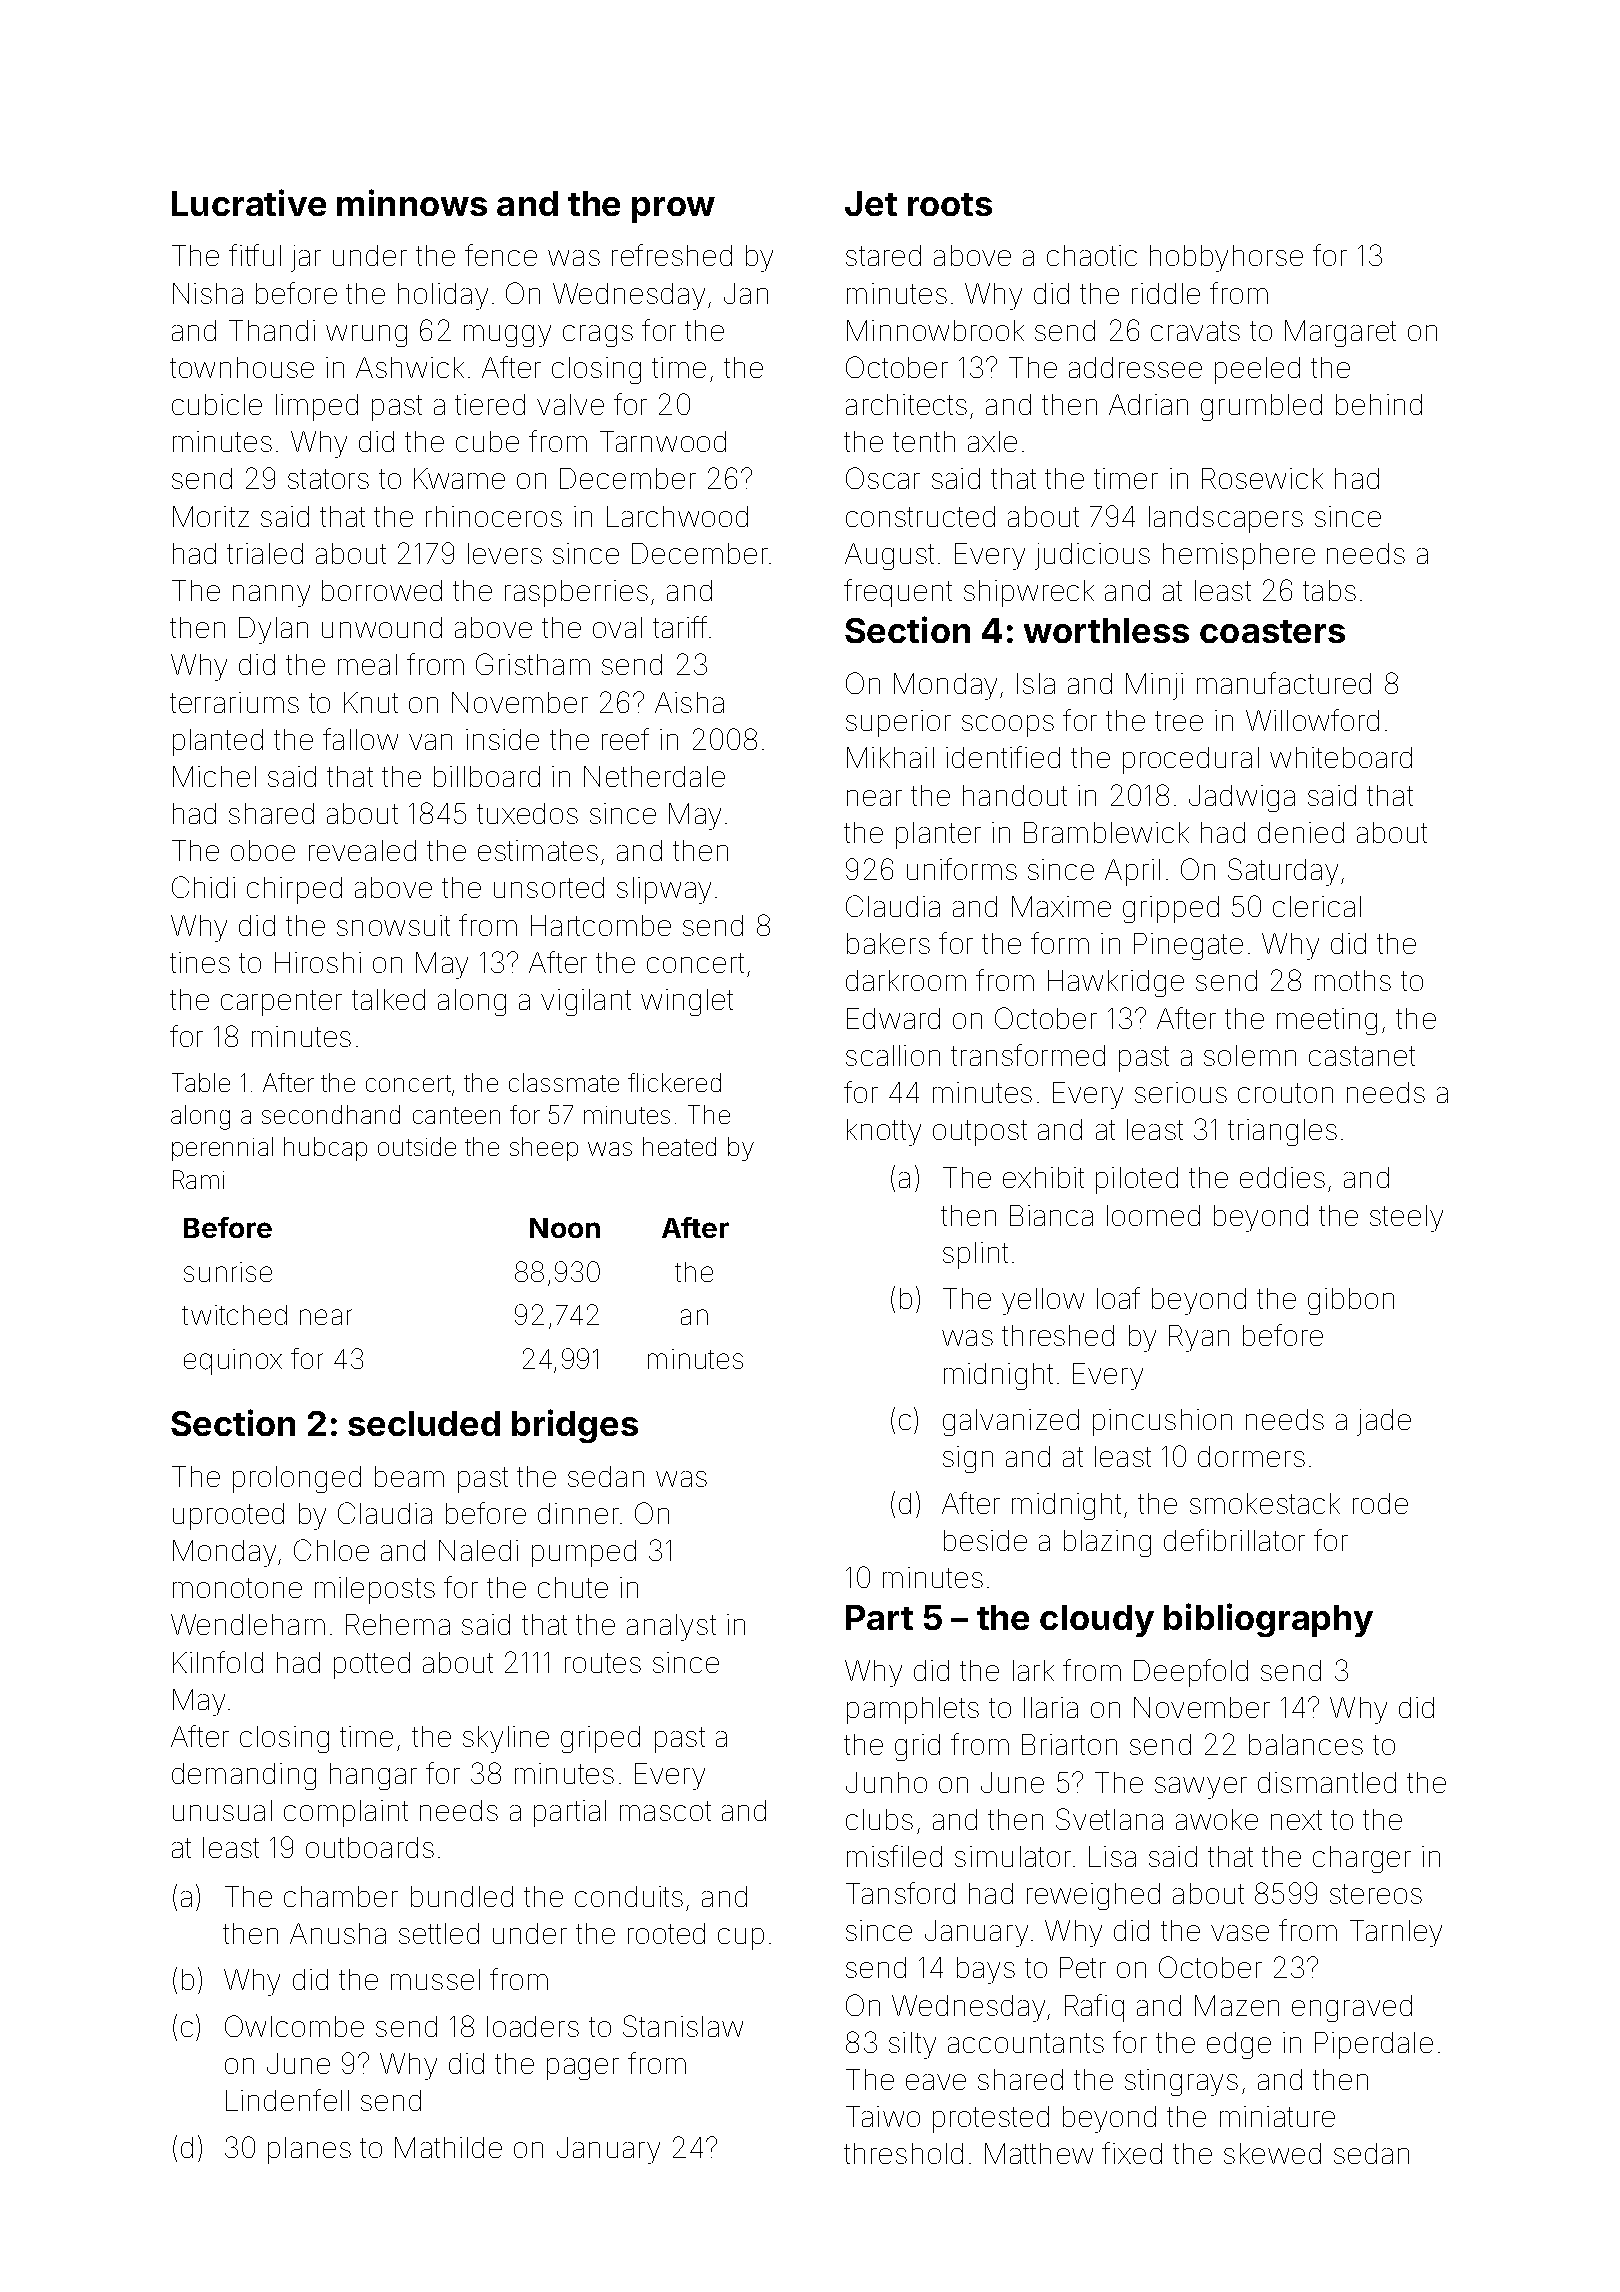 Image resolution: width=1620 pixels, height=2292 pixels. I want to click on billboard, so click(487, 776).
